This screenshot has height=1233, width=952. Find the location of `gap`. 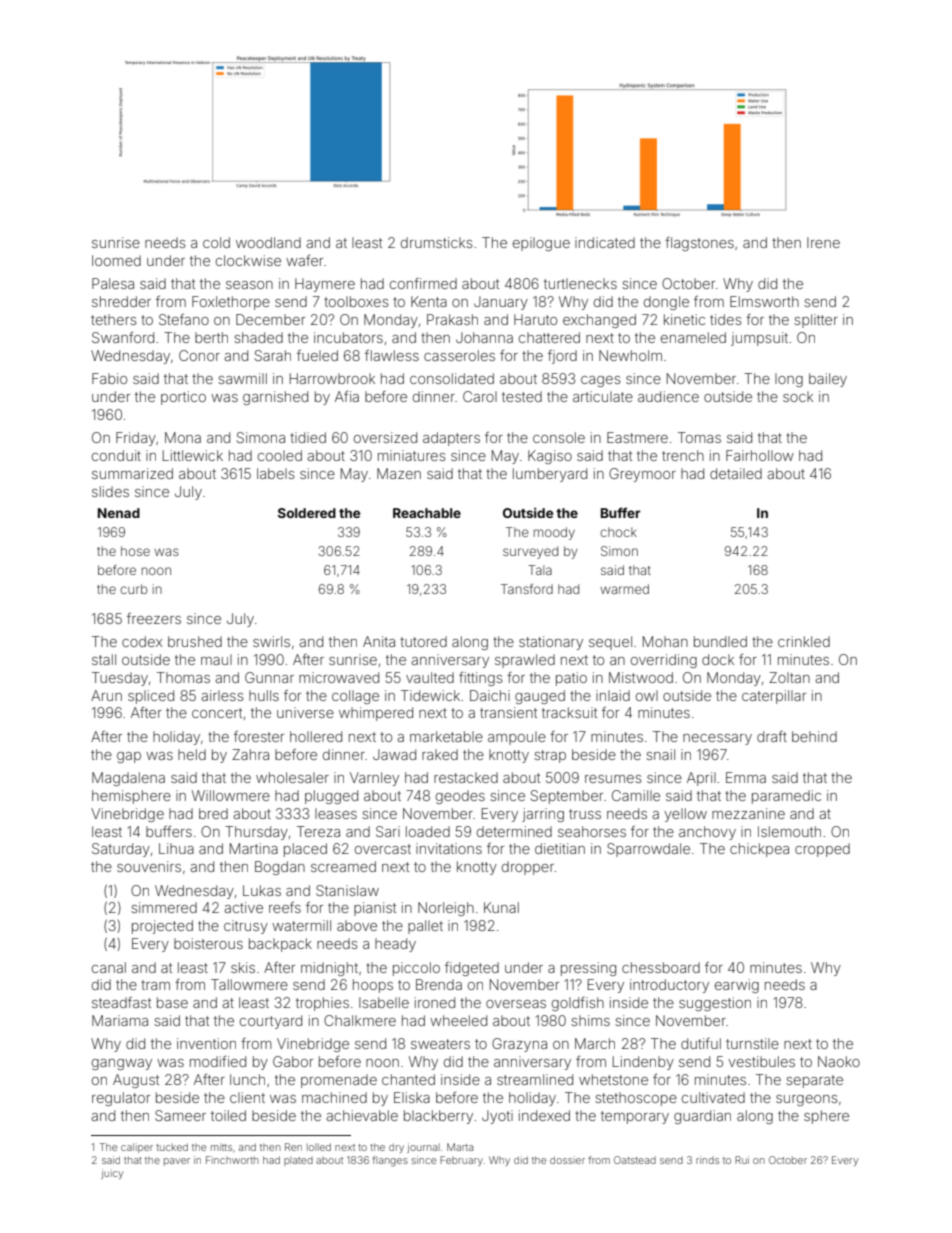

gap is located at coordinates (129, 757).
